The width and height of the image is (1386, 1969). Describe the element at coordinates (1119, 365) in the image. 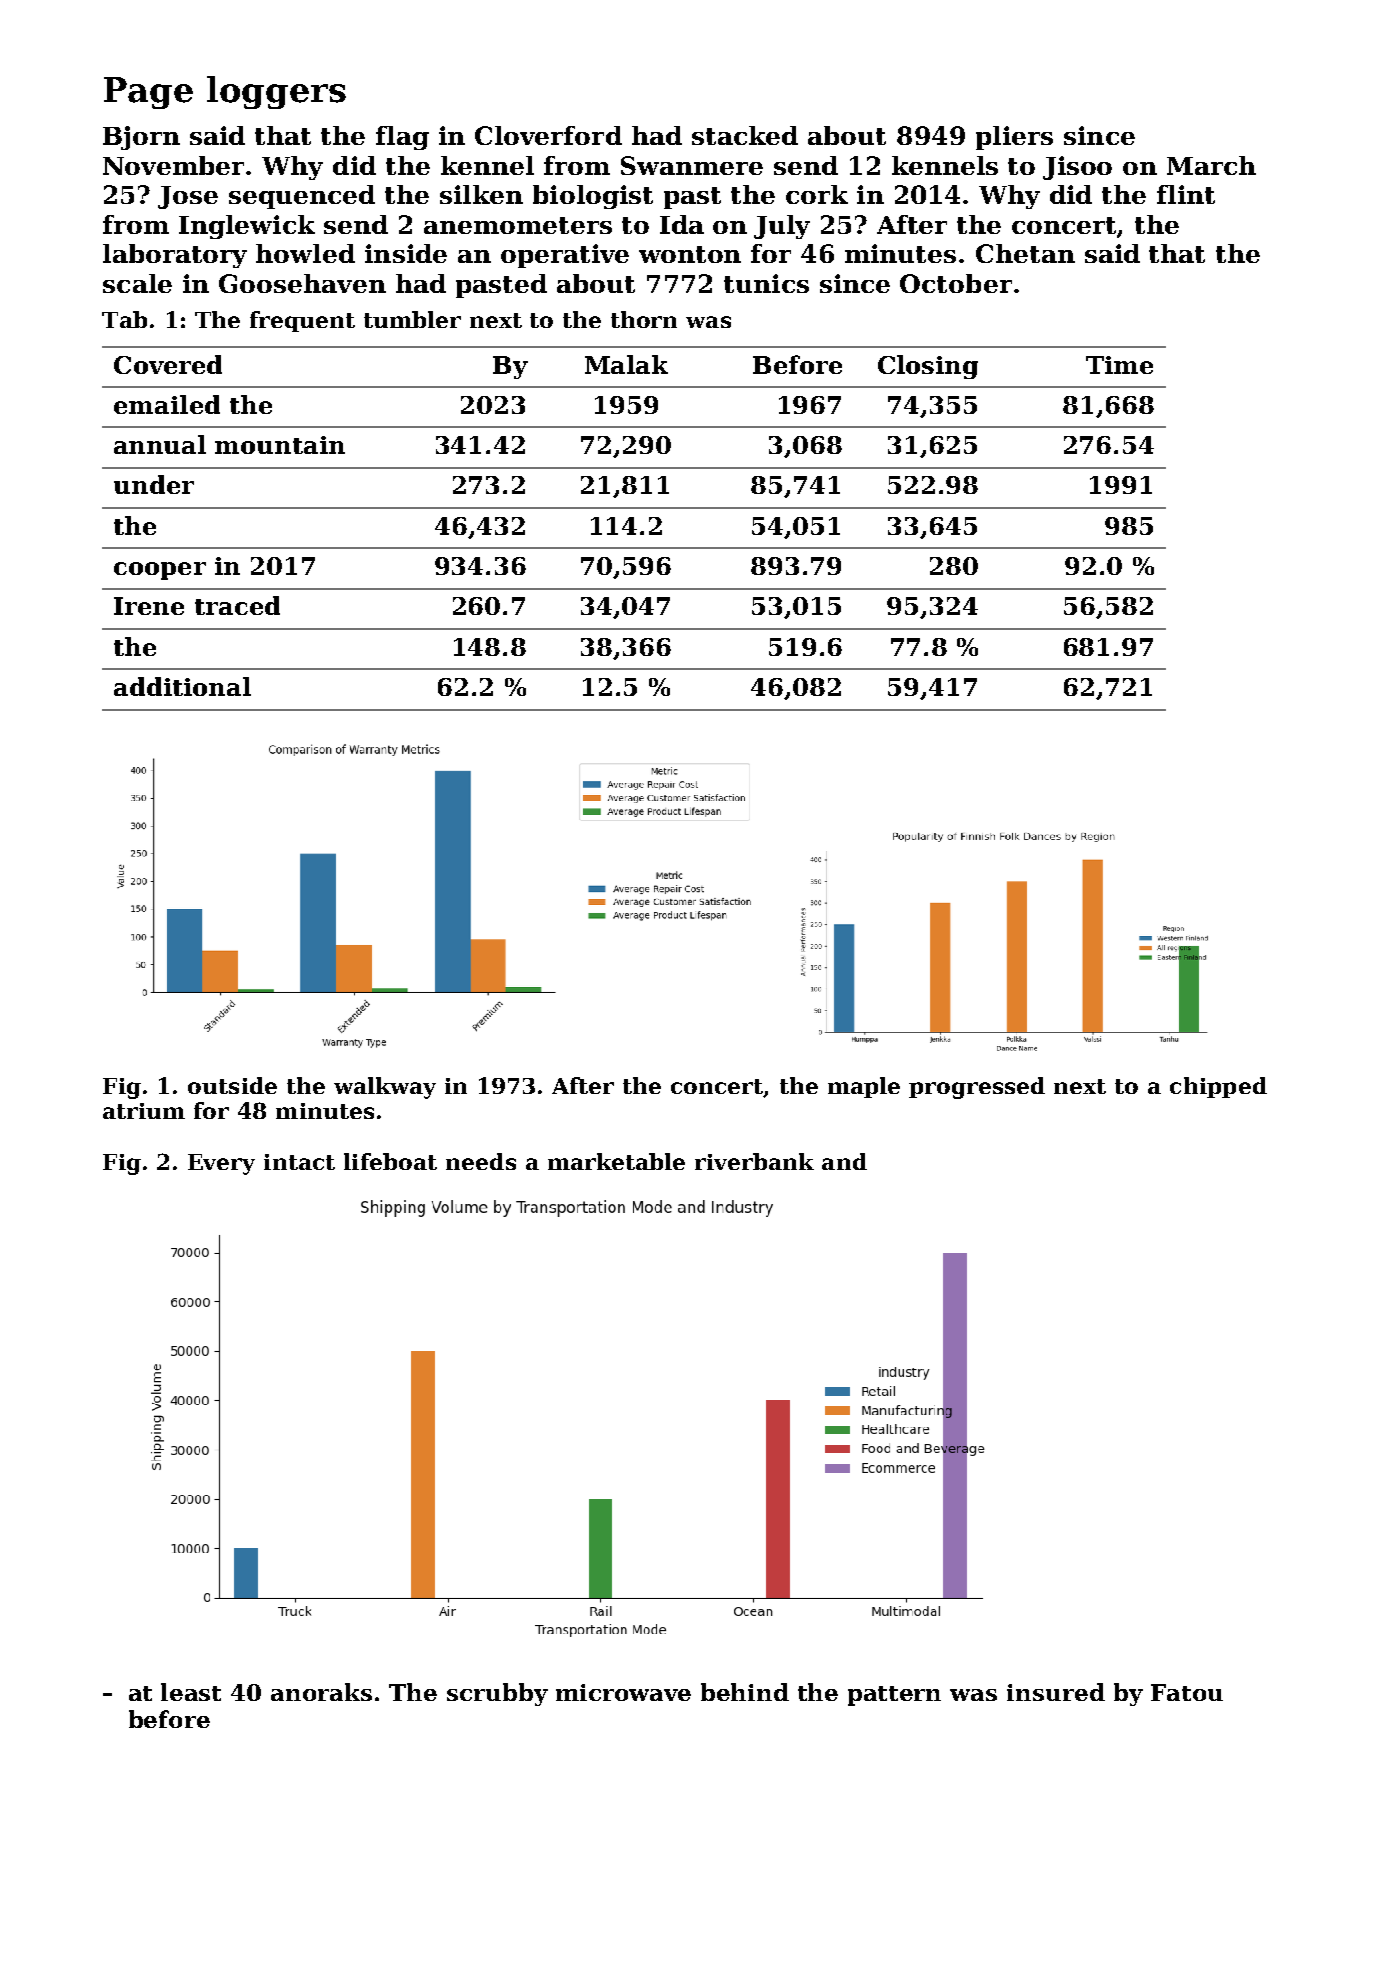

I see `Time` at that location.
